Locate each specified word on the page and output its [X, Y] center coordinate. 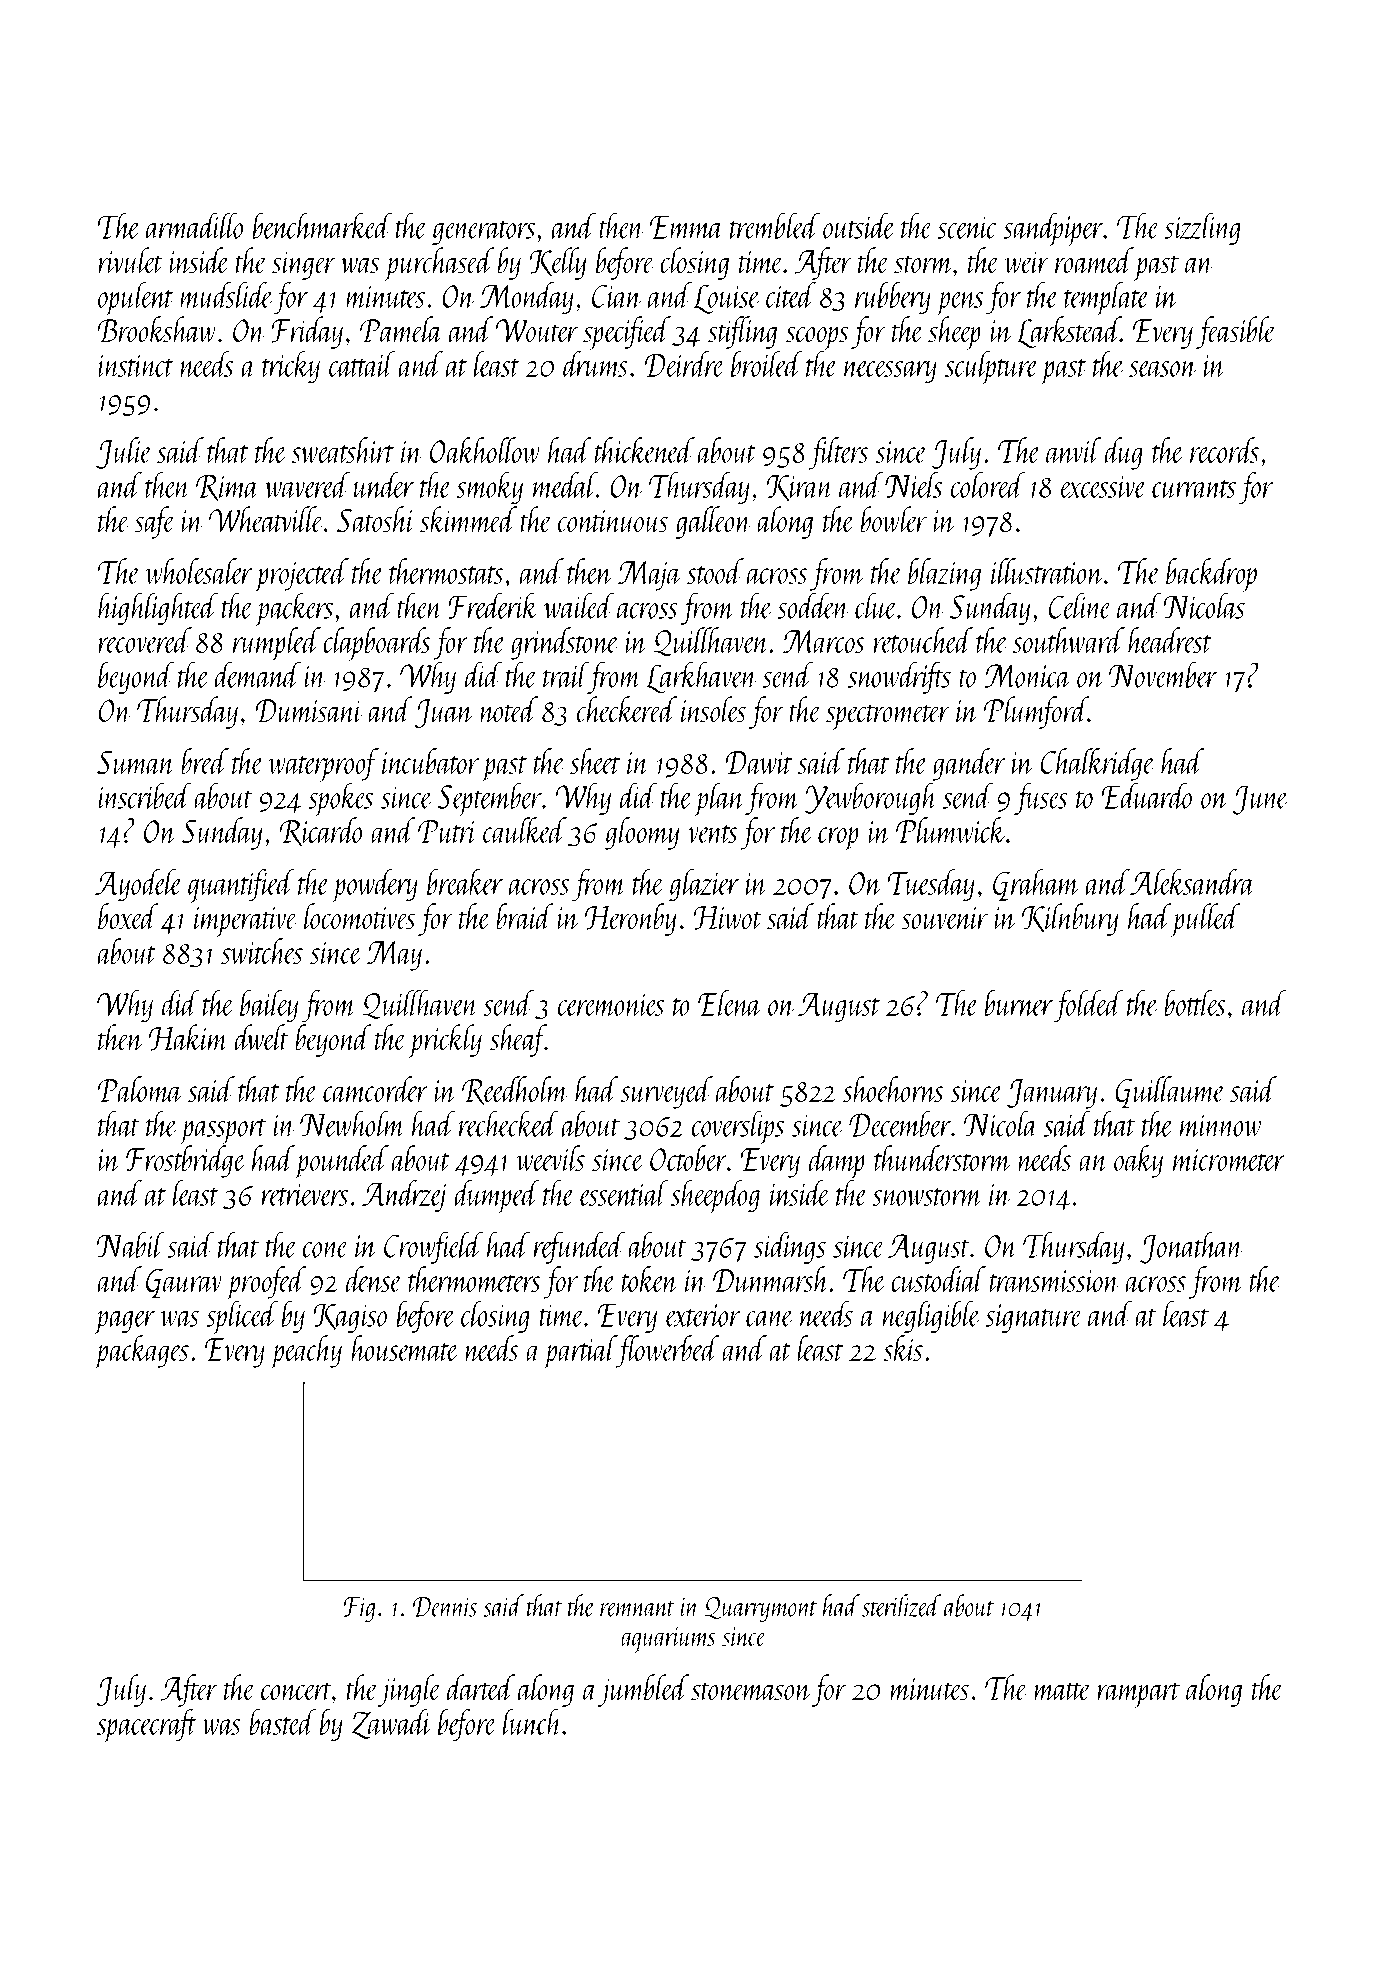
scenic [968, 227]
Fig [359, 1609]
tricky [291, 367]
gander [968, 764]
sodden [813, 605]
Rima [228, 487]
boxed [128, 916]
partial [580, 1352]
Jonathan [1192, 1247]
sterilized [902, 1605]
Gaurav [184, 1283]
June [1260, 800]
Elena [730, 1003]
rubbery [893, 298]
